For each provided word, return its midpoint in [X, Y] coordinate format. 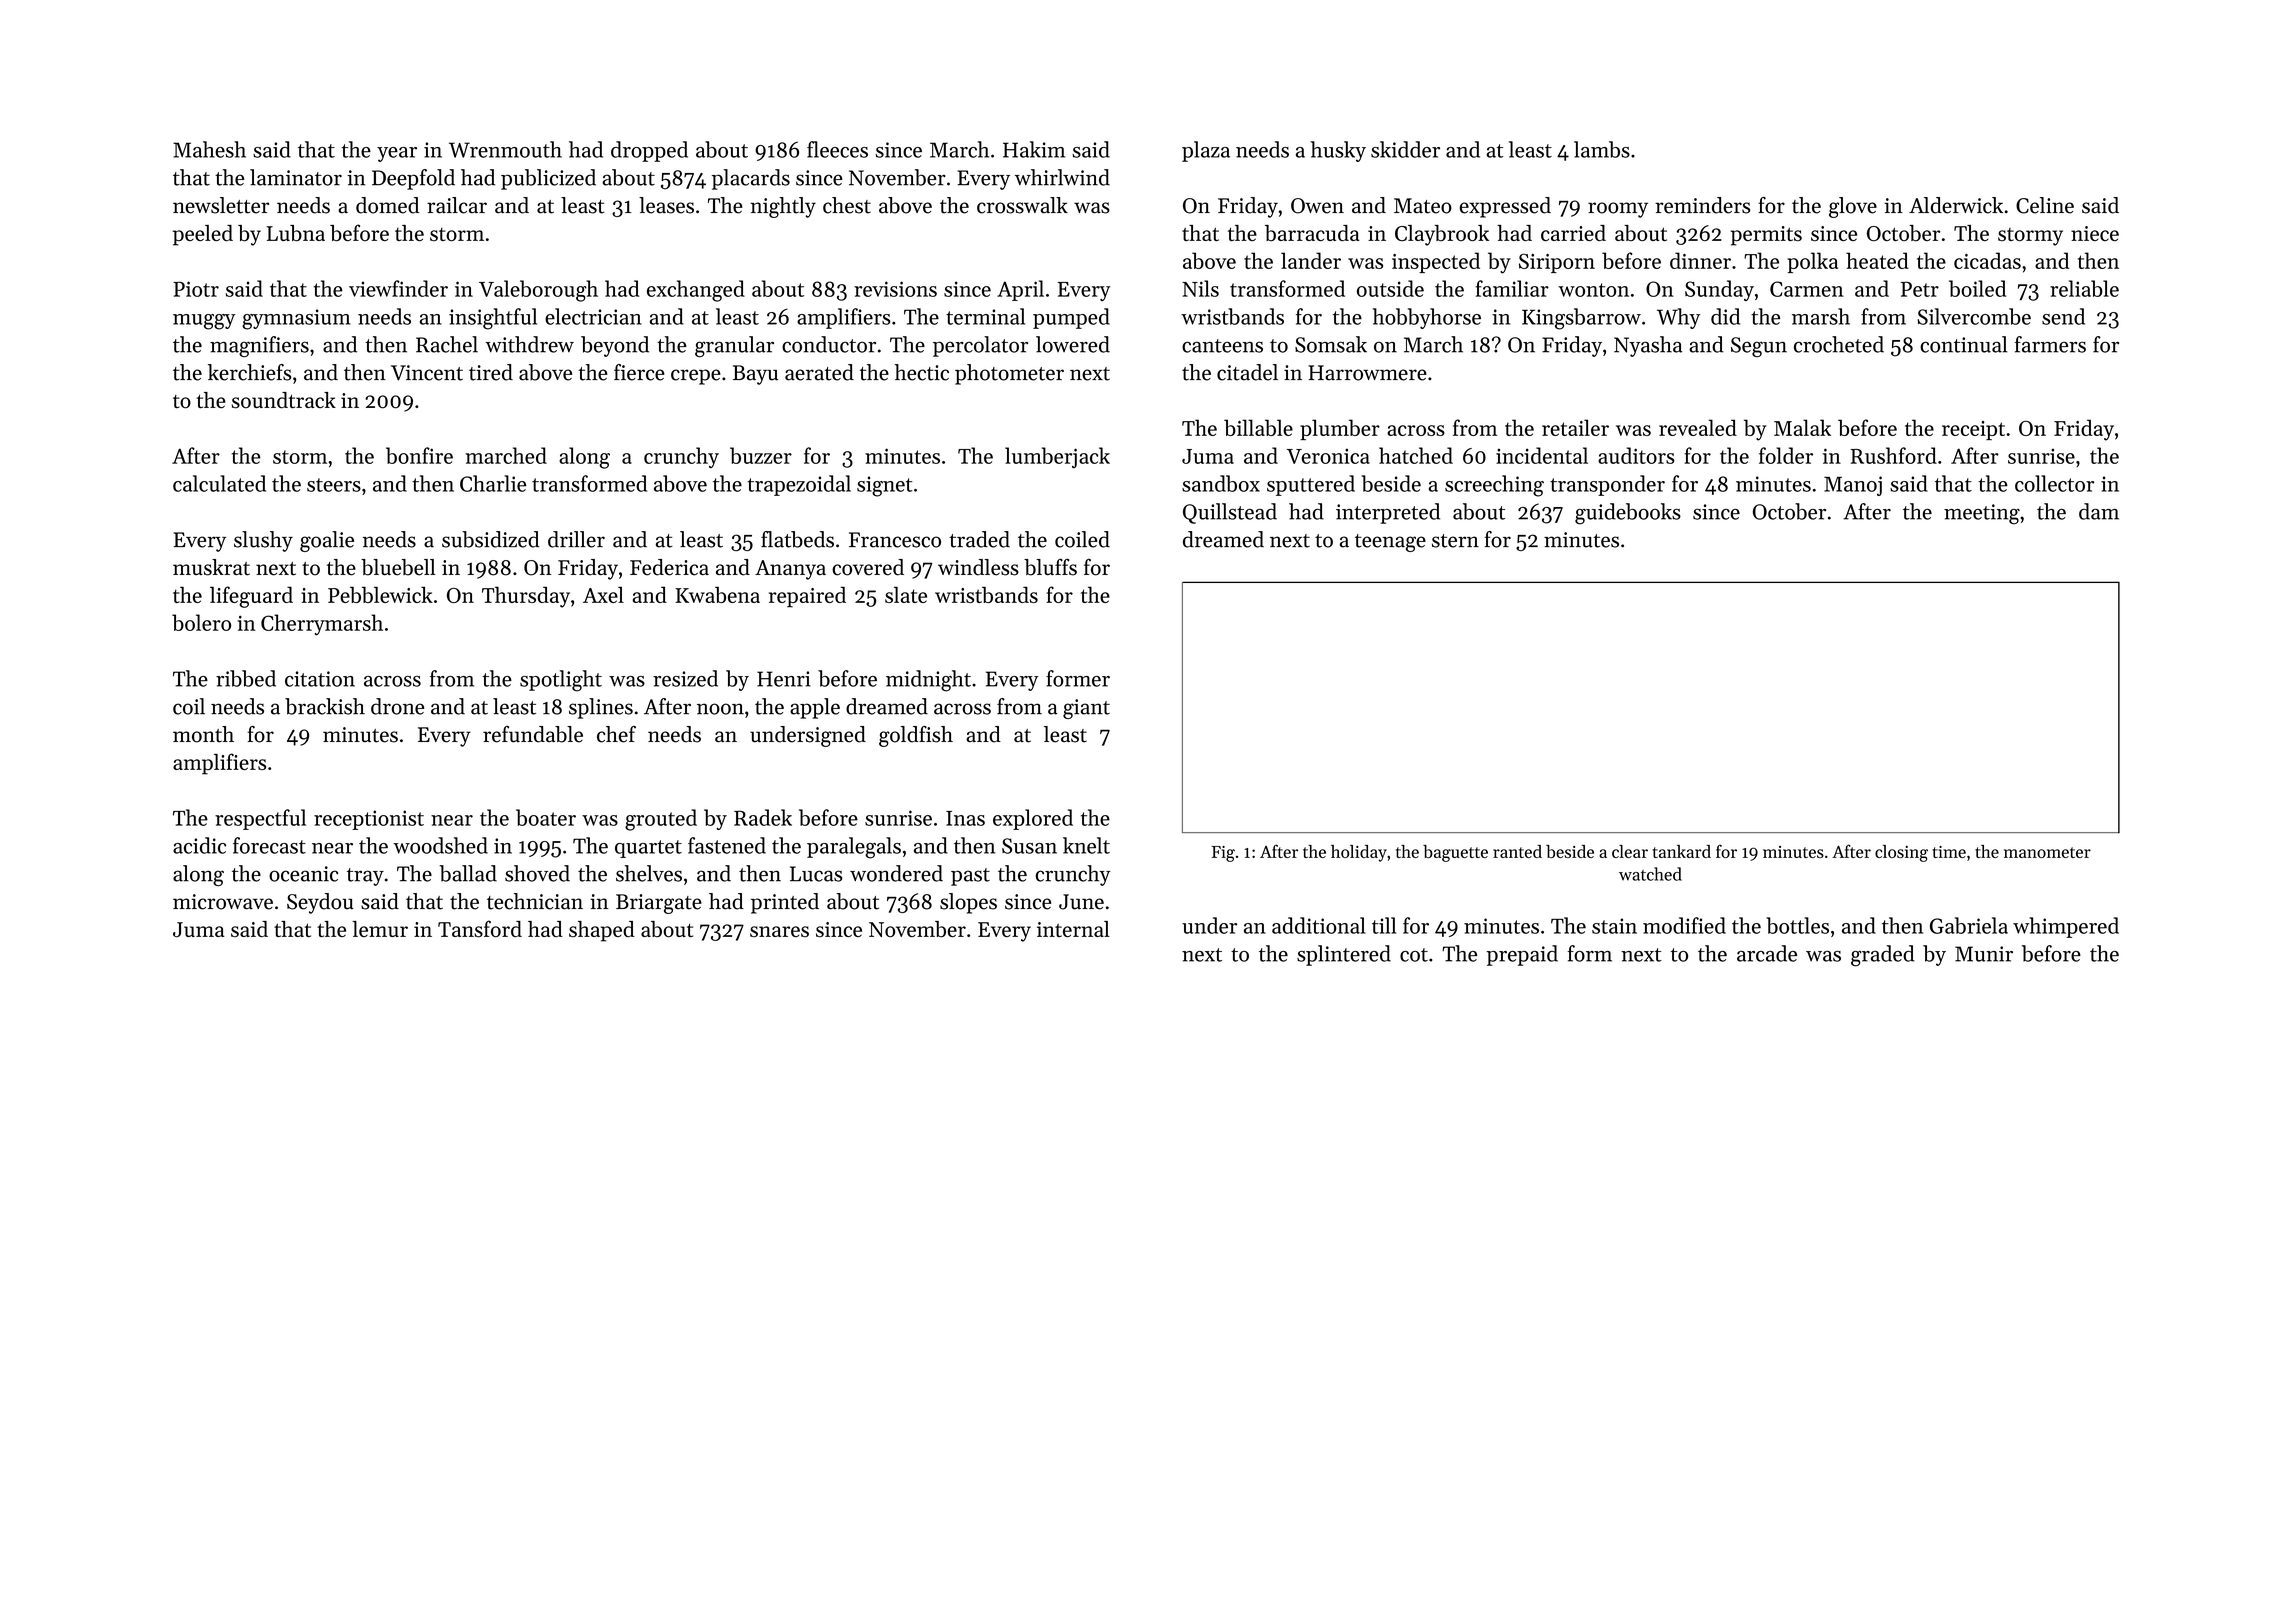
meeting [1982, 514]
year [397, 154]
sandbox [1221, 483]
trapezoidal [799, 485]
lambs [1602, 149]
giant [1086, 709]
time [1949, 852]
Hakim [1034, 149]
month [203, 734]
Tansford [480, 929]
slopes [968, 903]
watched [1650, 874]
